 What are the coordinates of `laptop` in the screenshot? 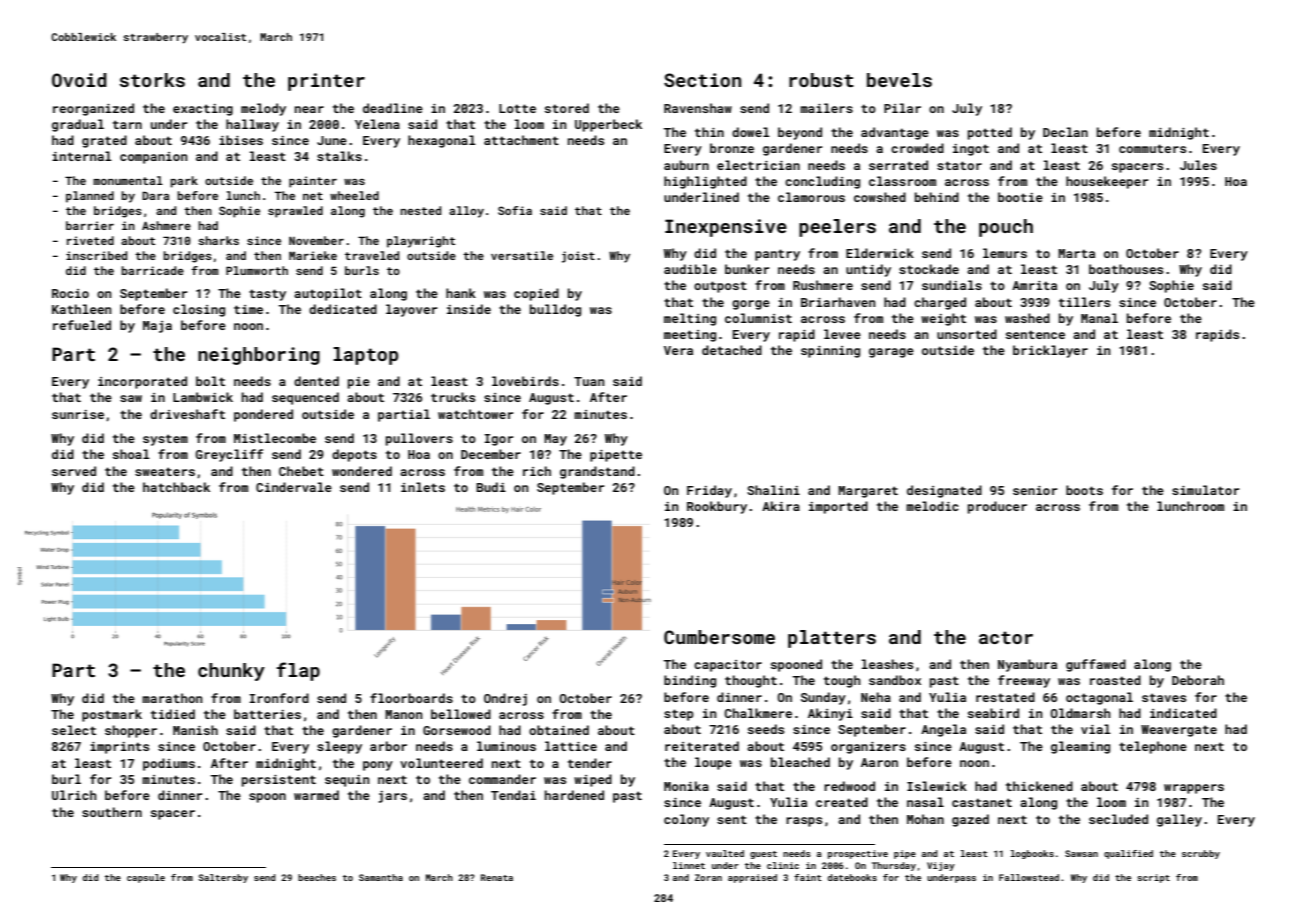 It's located at (365, 356).
